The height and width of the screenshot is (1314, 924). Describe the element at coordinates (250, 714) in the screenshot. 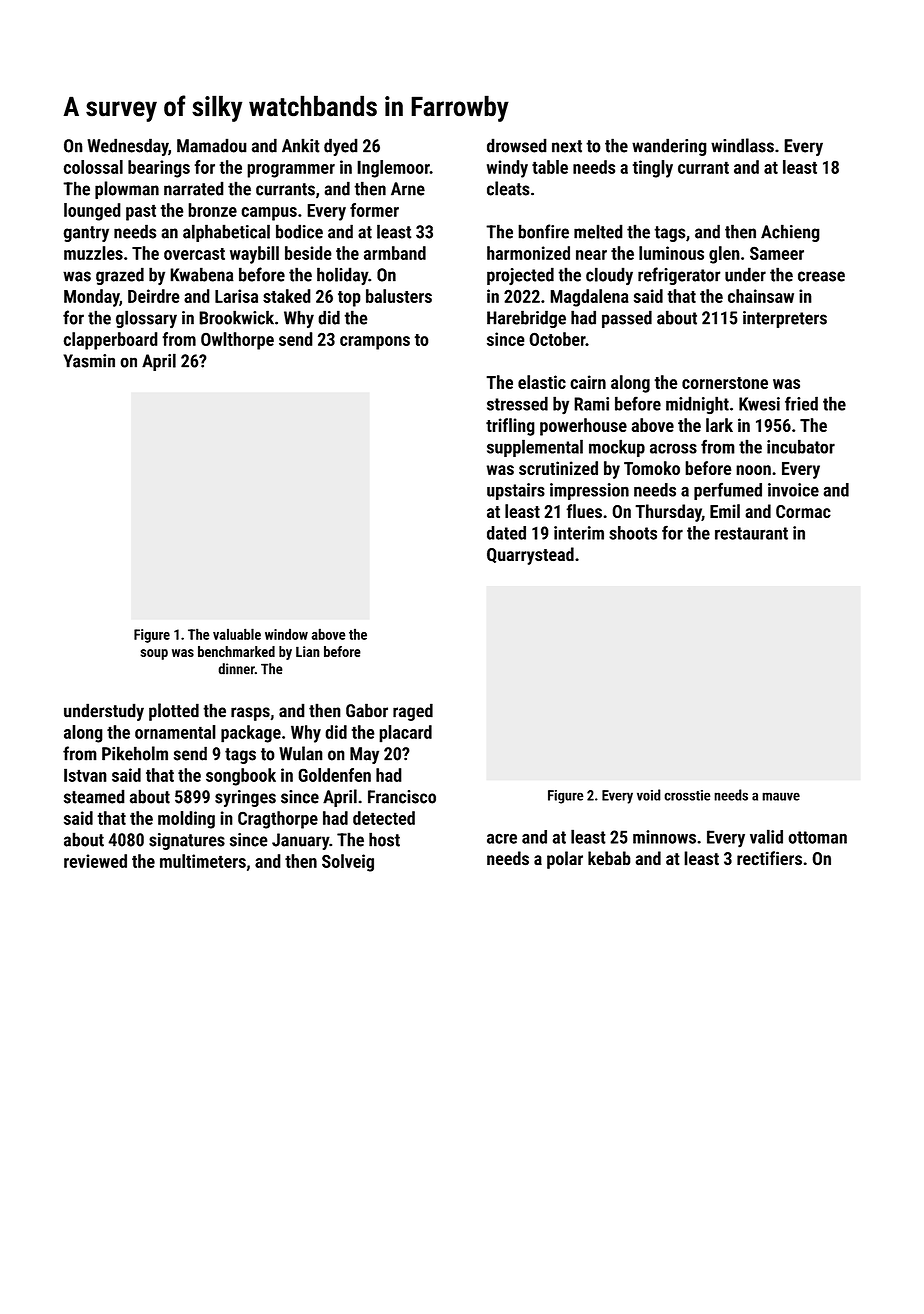

I see `rasps` at that location.
